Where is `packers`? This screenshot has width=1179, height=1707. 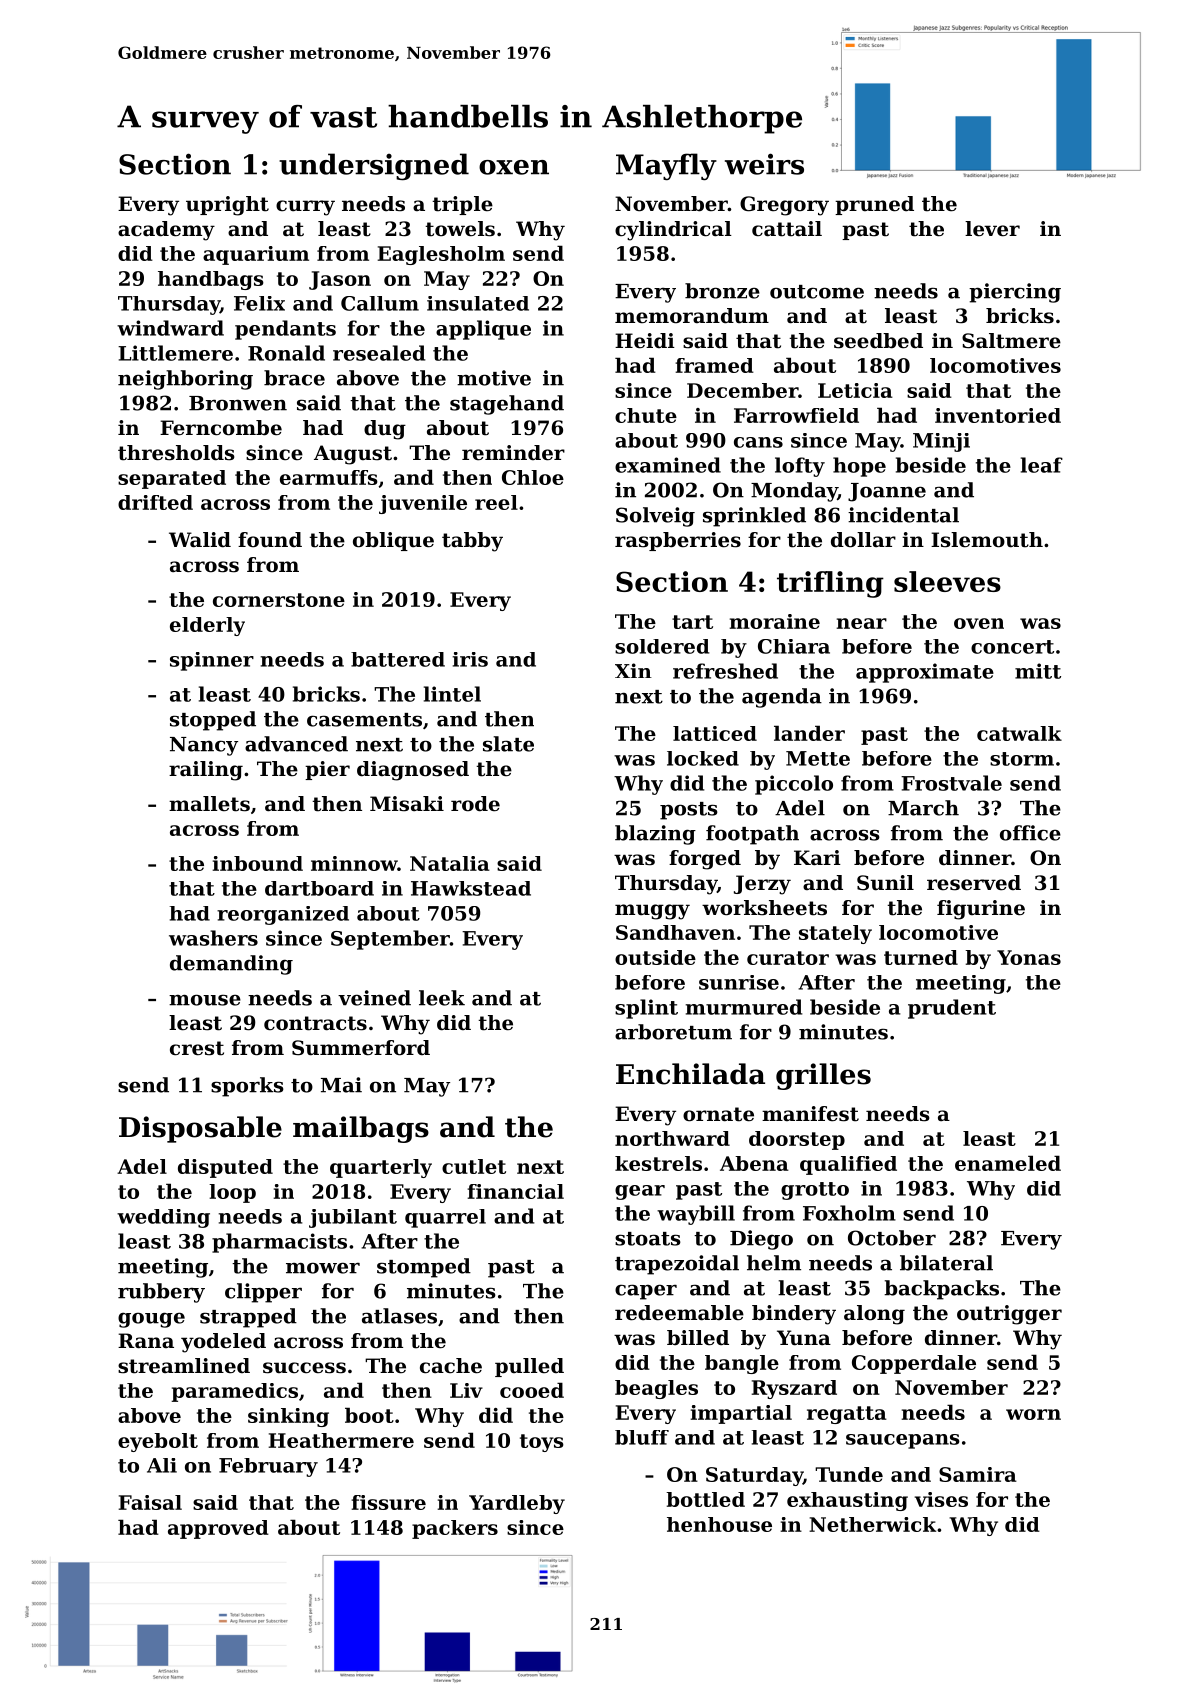 packers is located at coordinates (455, 1529).
